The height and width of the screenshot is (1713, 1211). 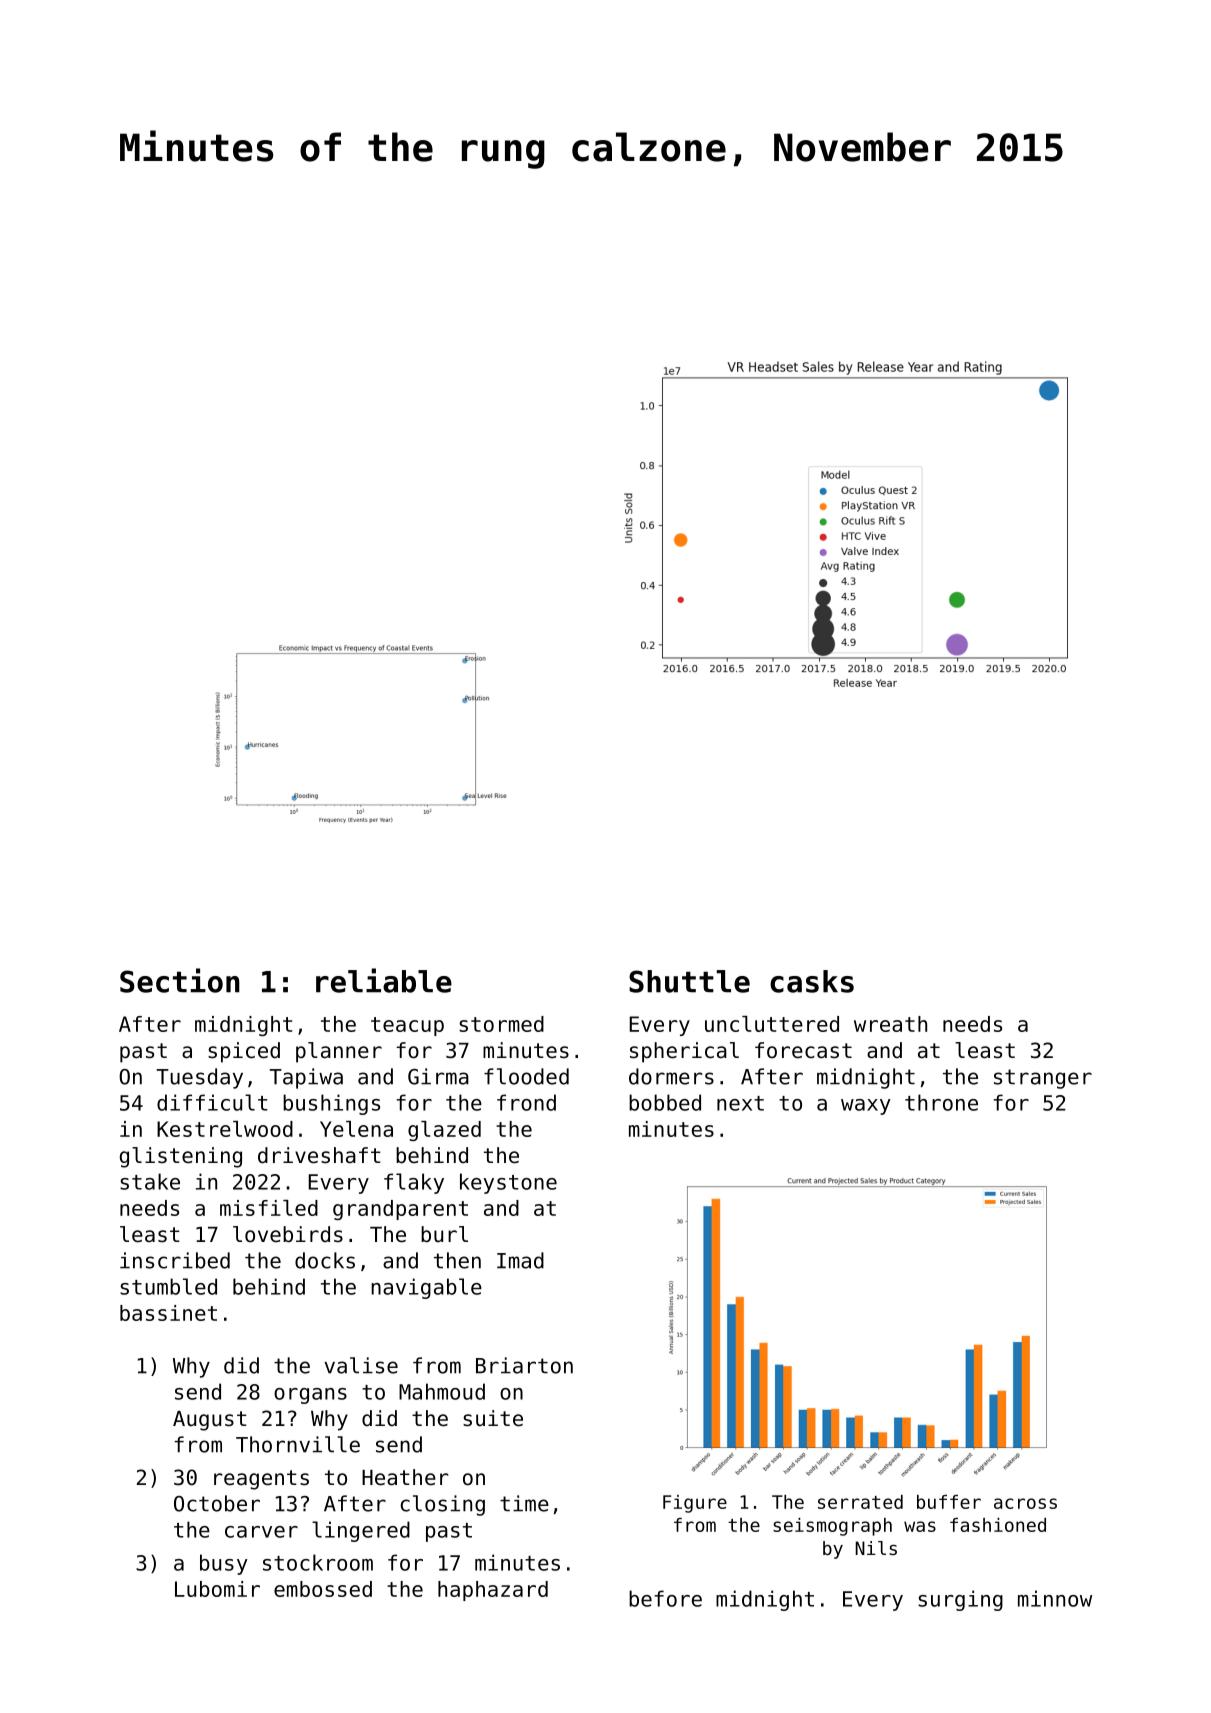 I want to click on time, so click(x=524, y=1503).
